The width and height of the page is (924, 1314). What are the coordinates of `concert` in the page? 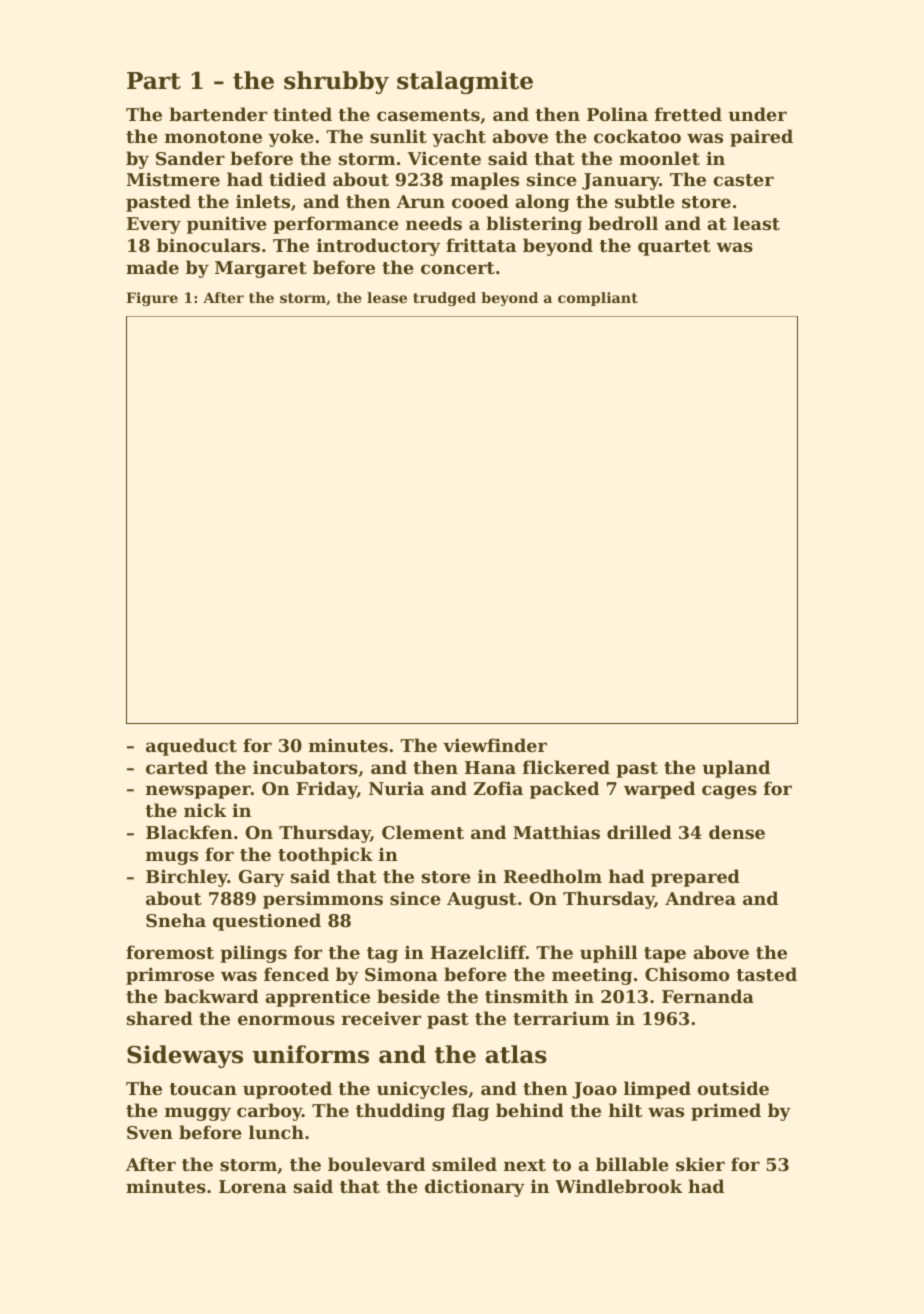 It's located at (458, 268).
